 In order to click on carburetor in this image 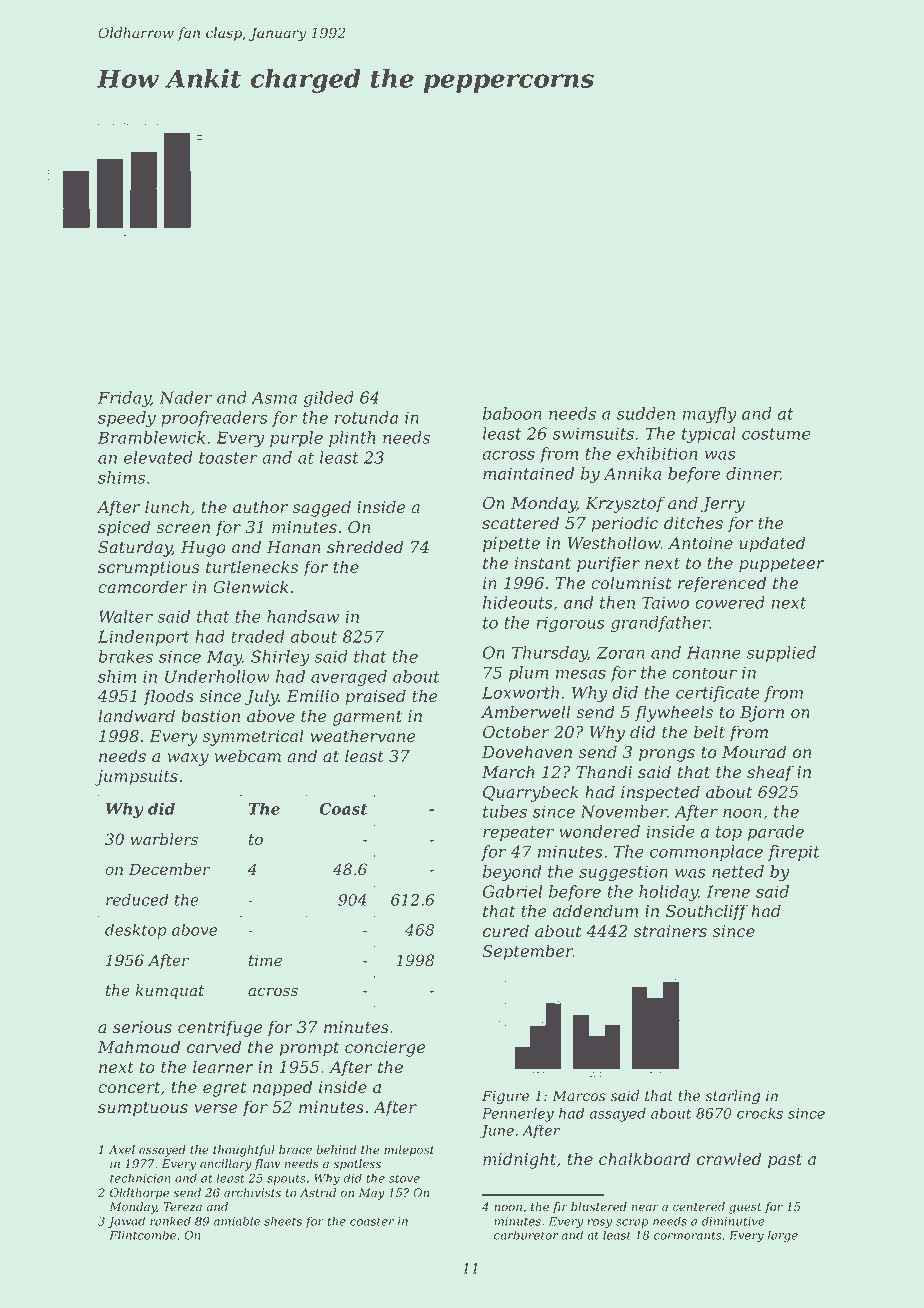, I will do `click(526, 1235)`.
